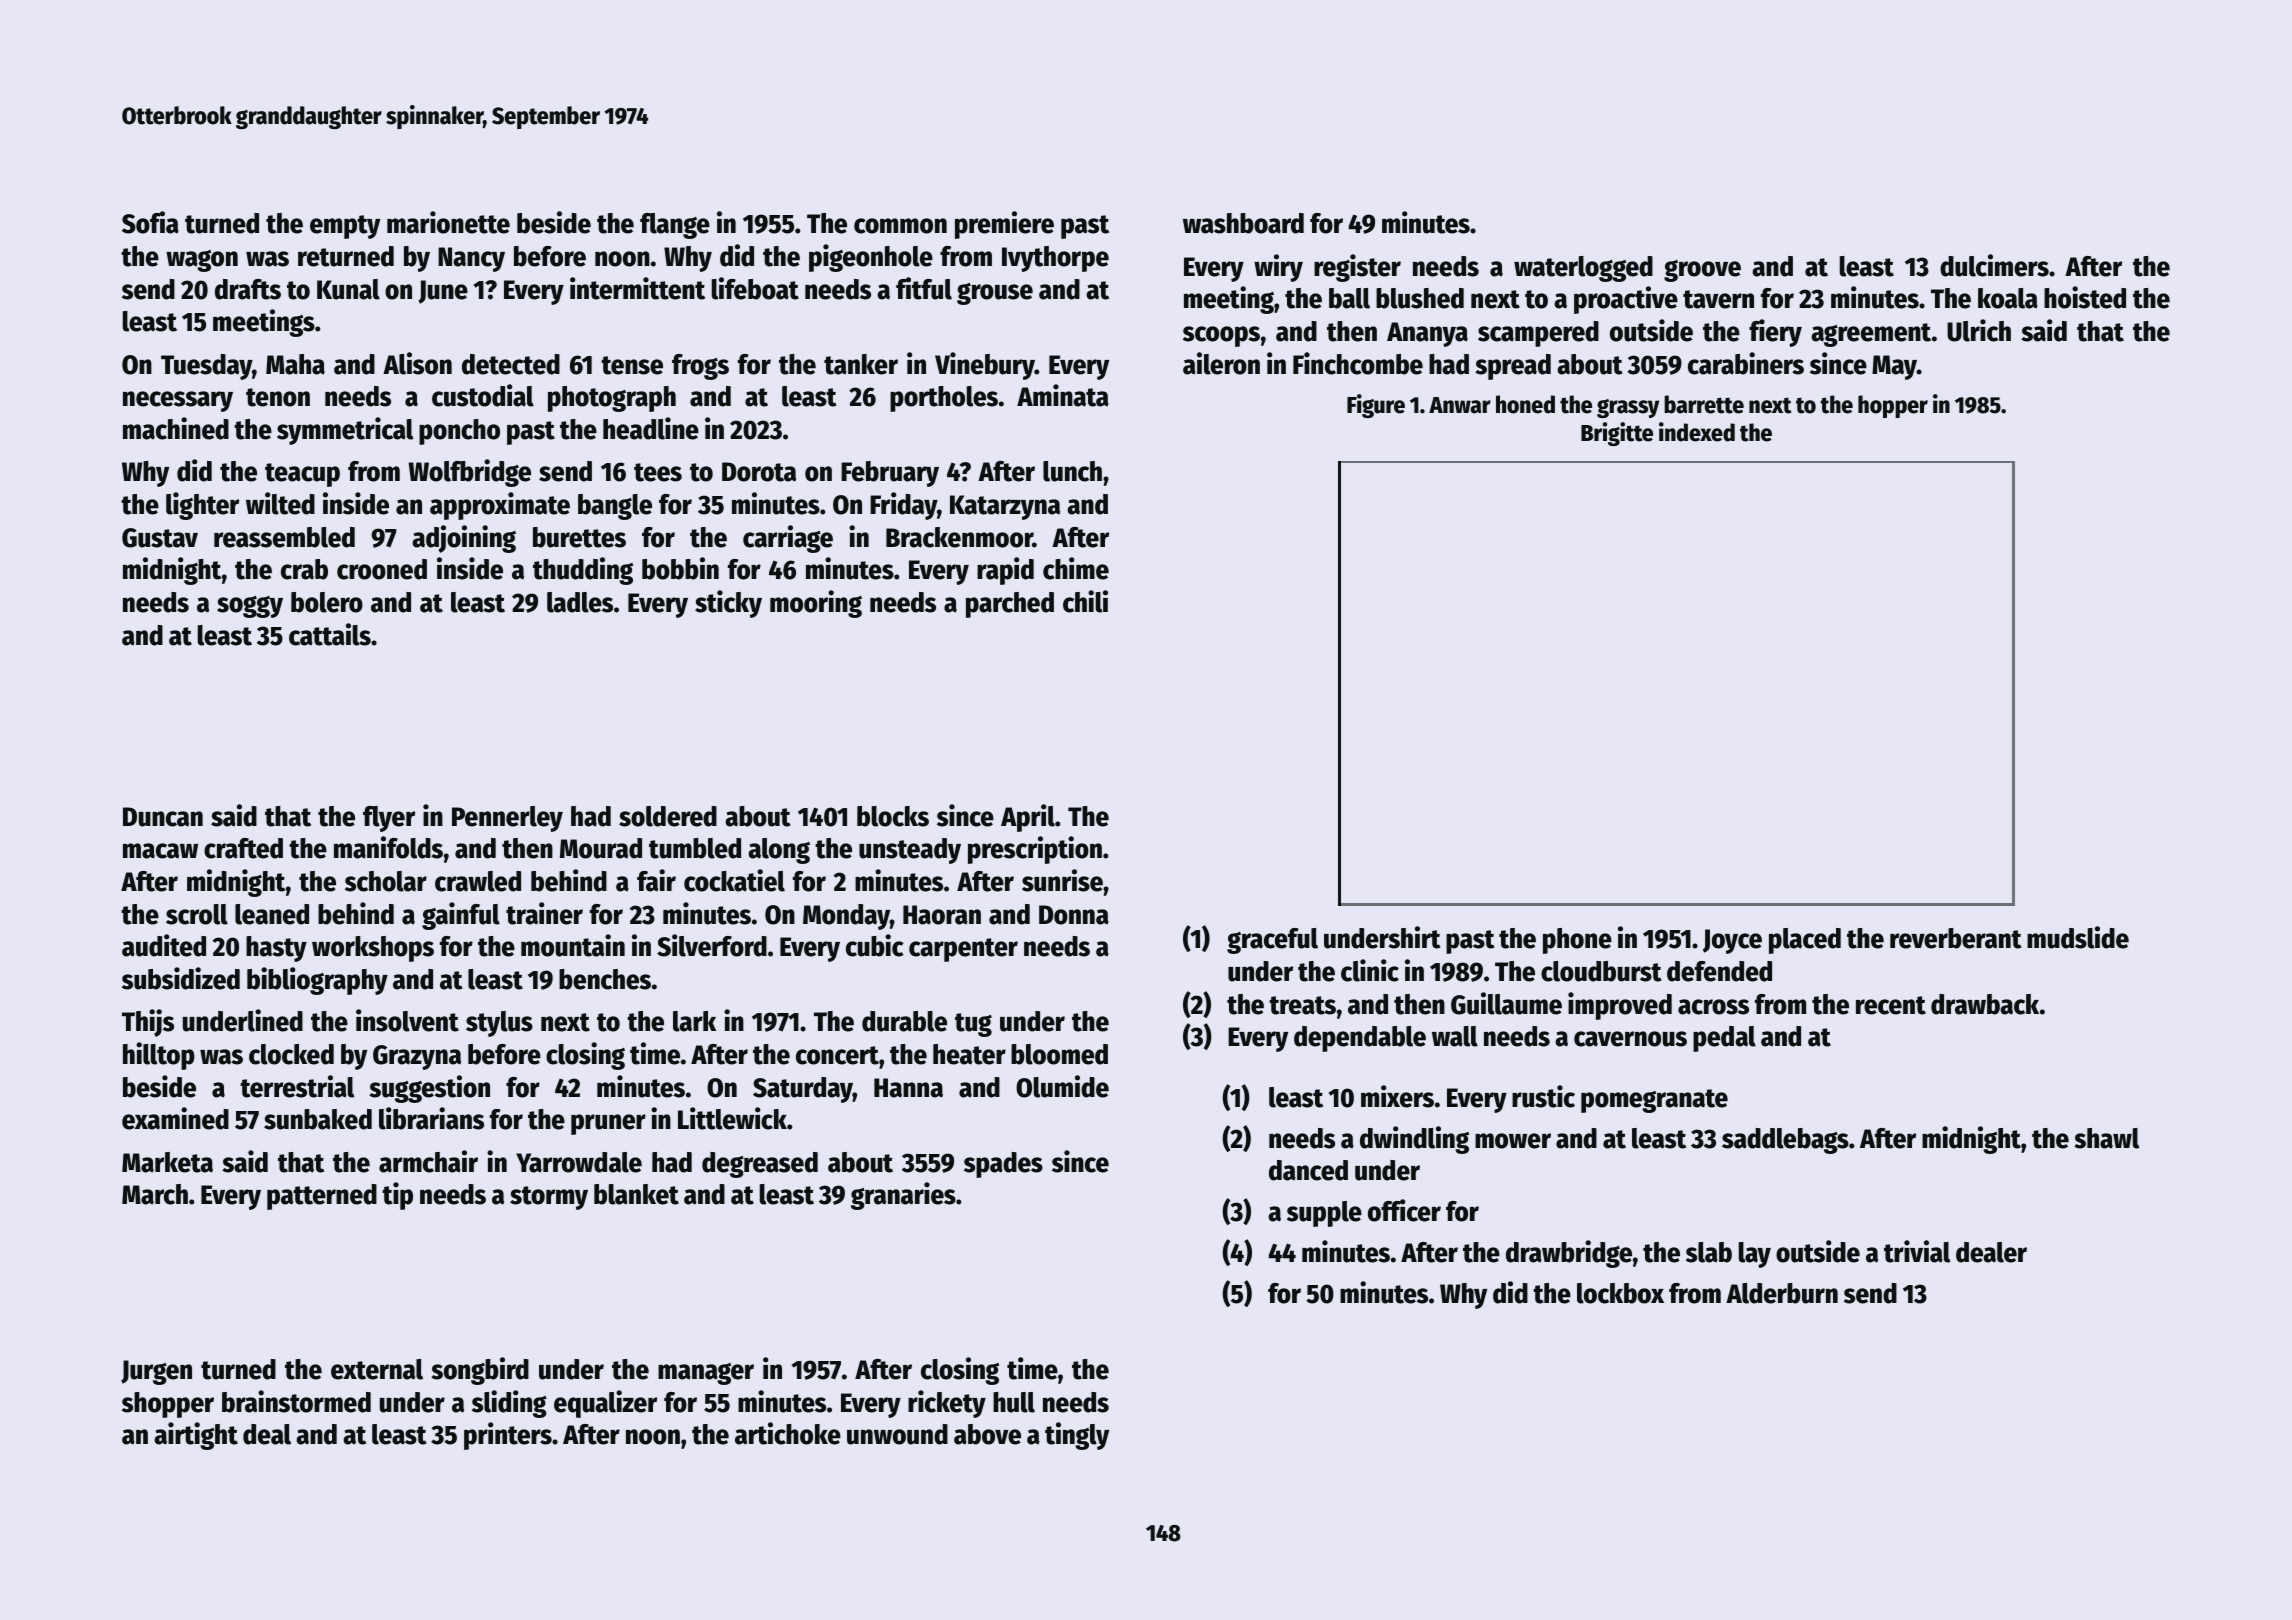  I want to click on trivial, so click(1917, 1251).
